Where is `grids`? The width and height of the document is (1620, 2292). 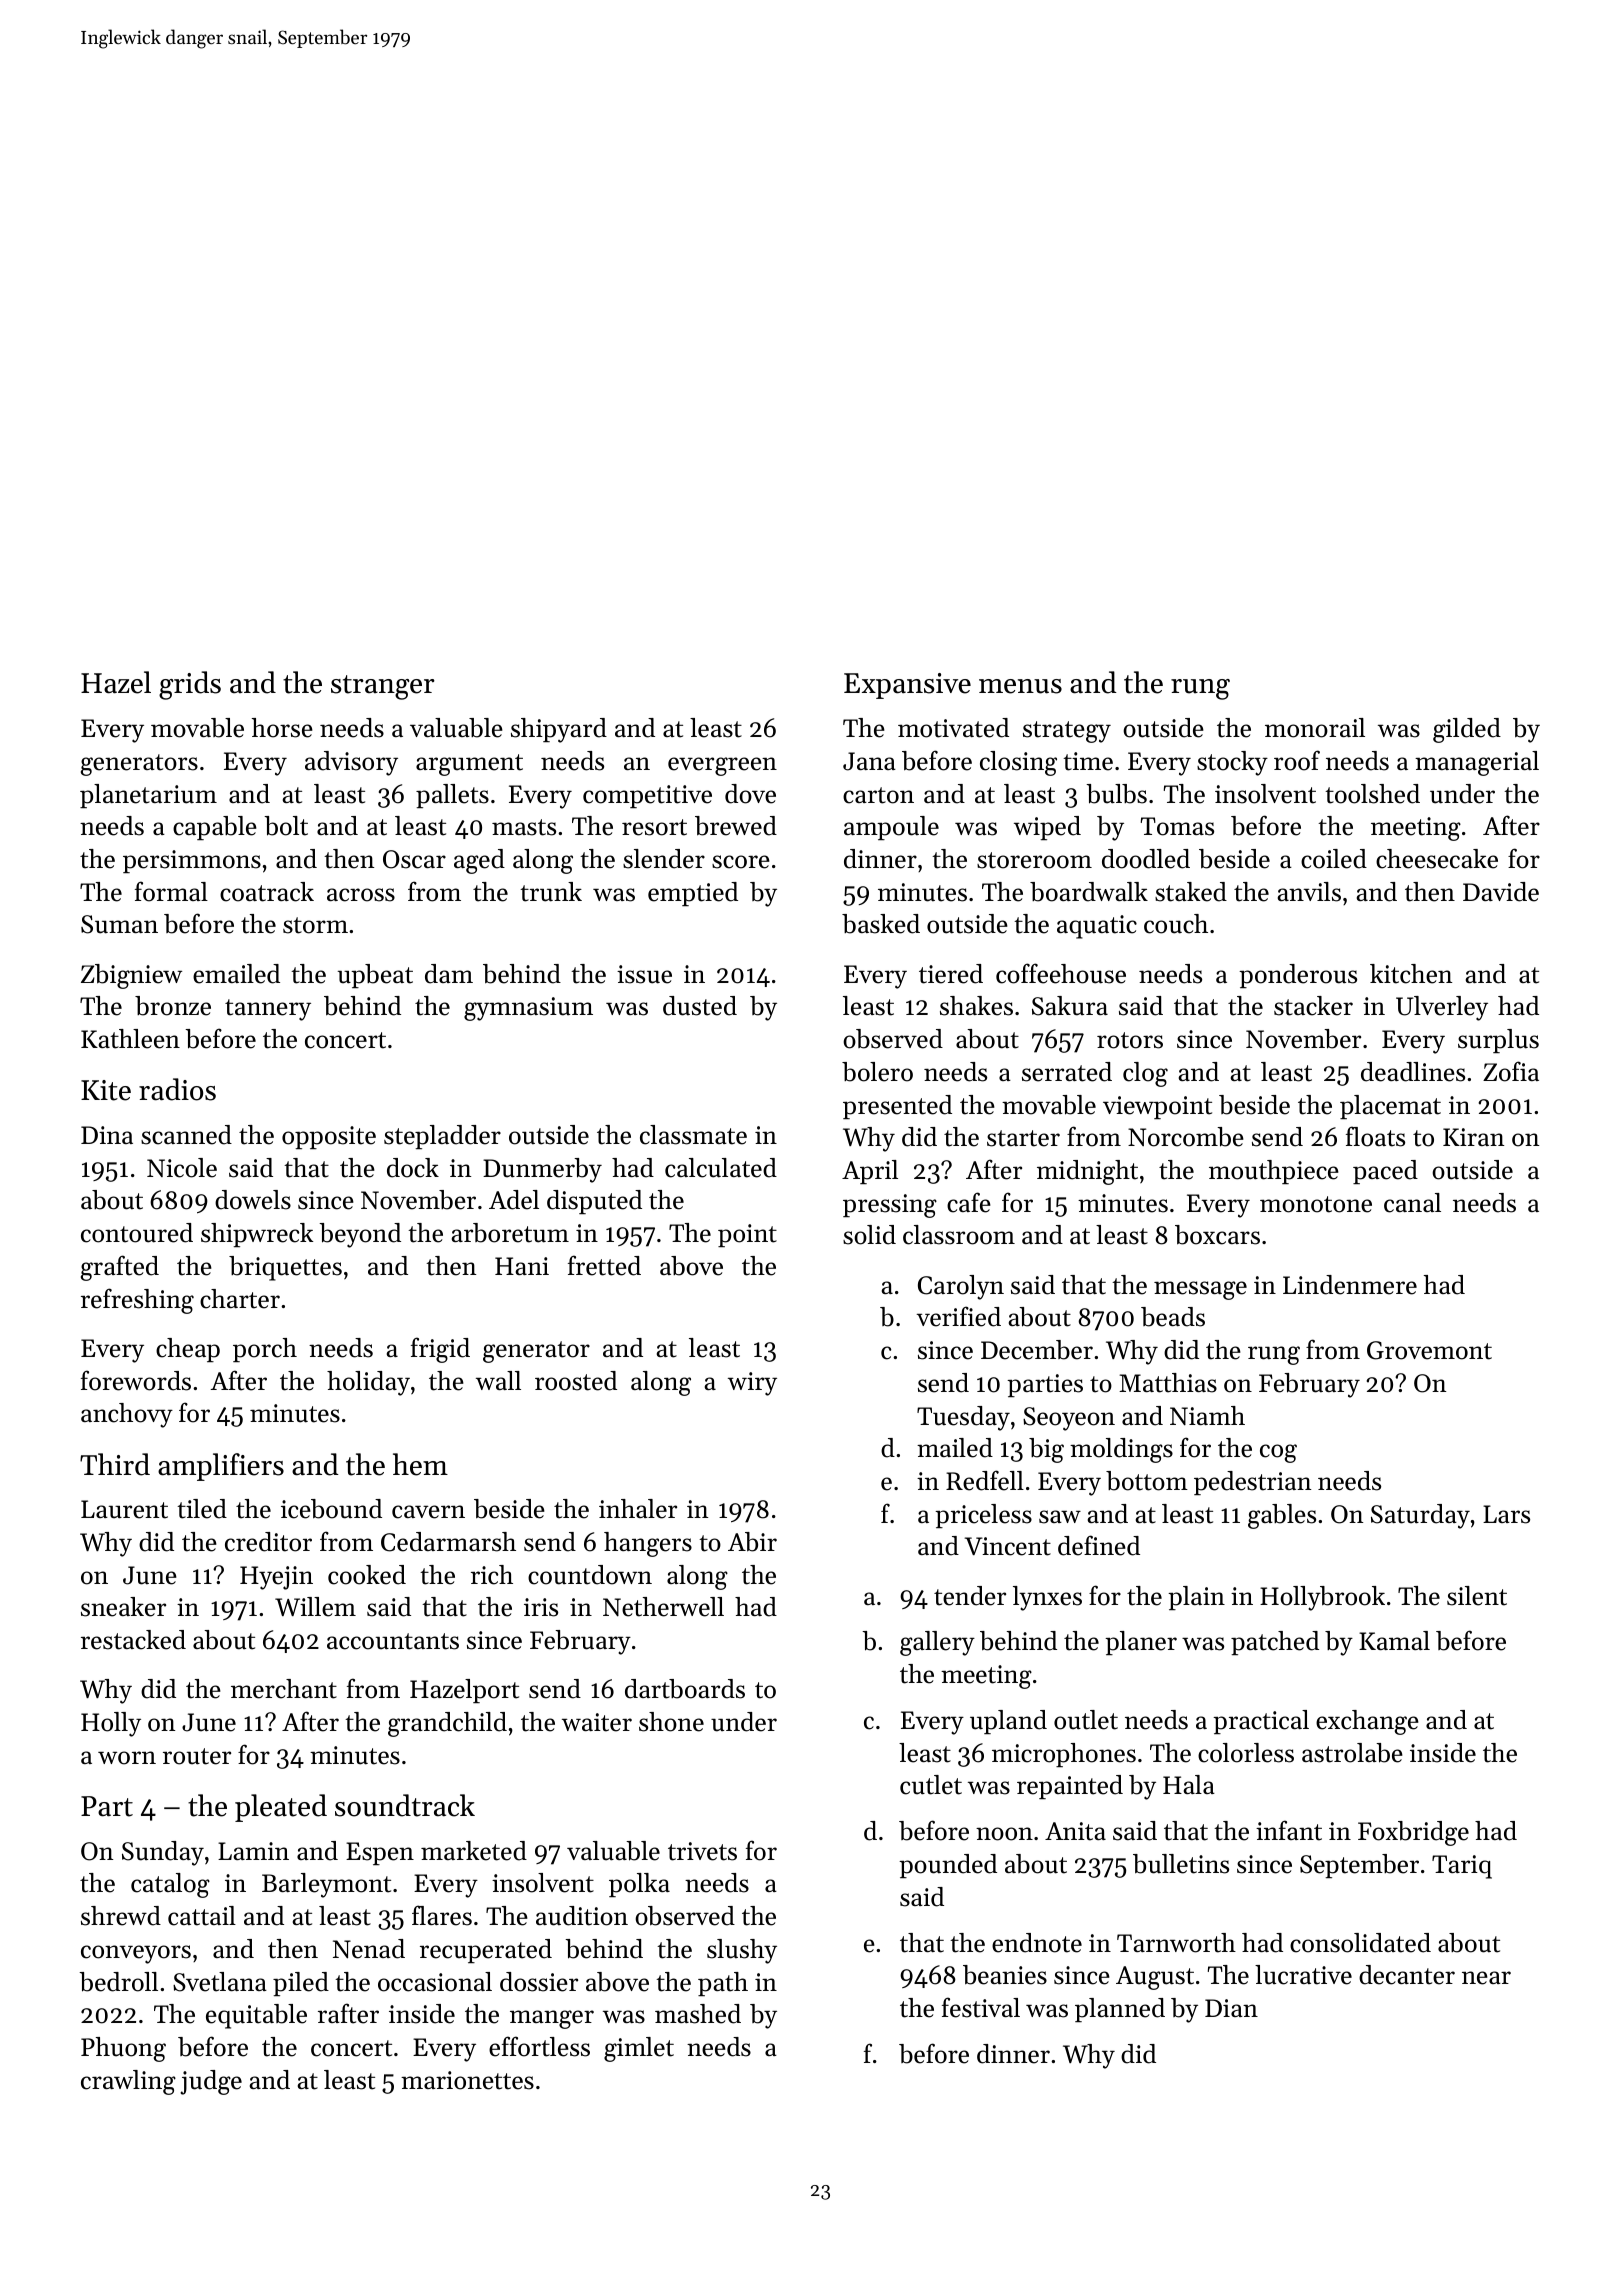
grids is located at coordinates (190, 685).
